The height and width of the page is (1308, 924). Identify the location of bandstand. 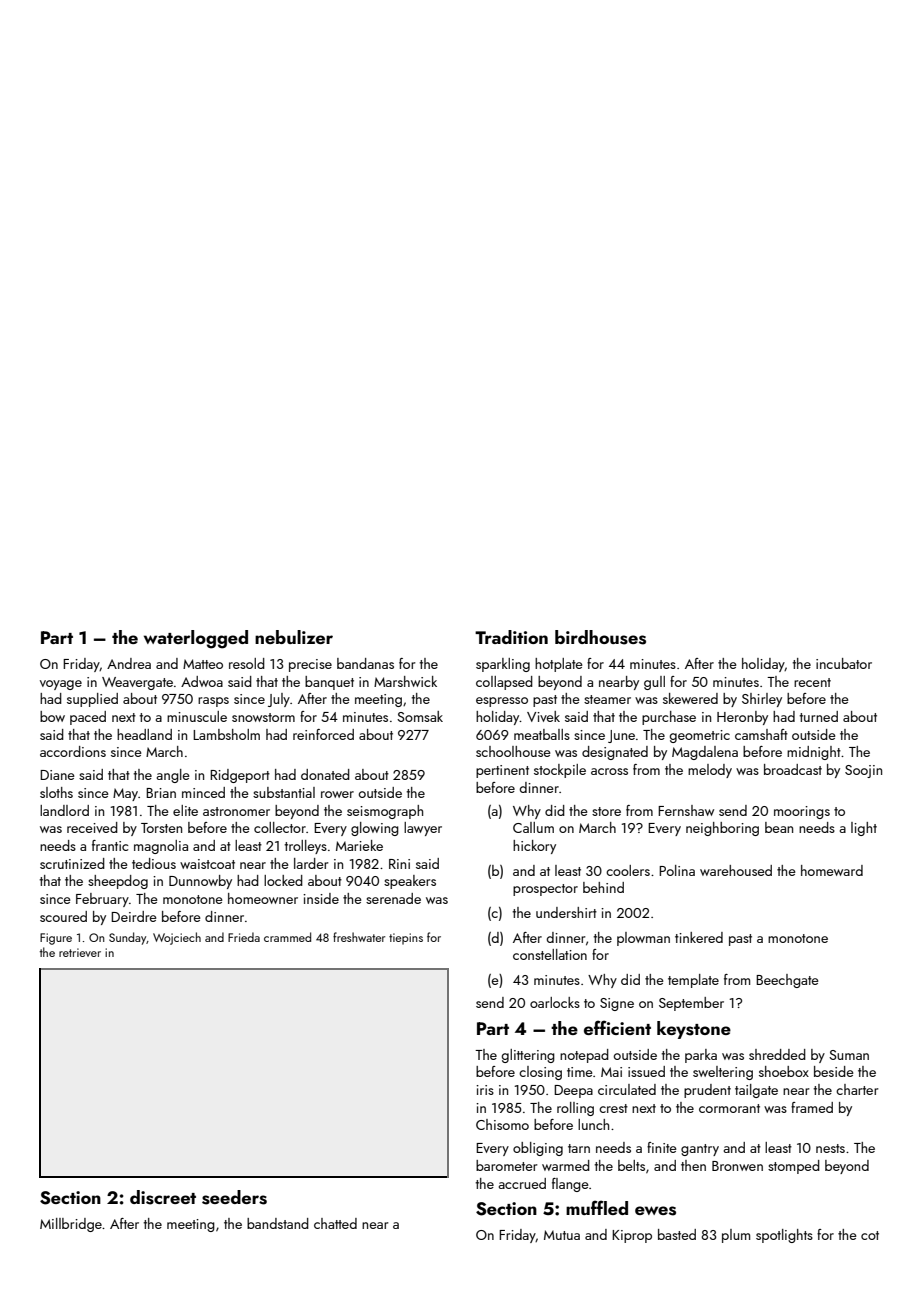
(278, 1223).
